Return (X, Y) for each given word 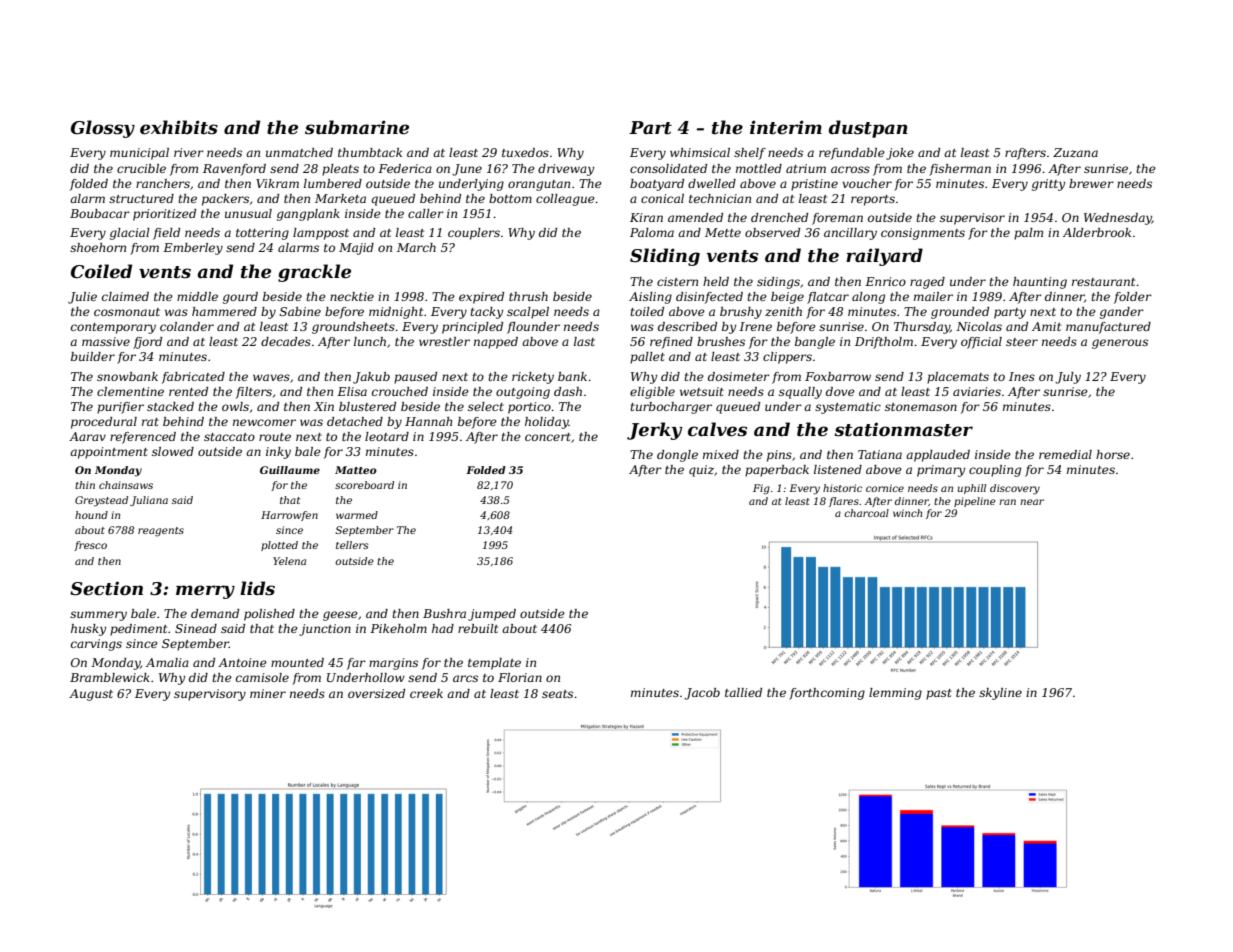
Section (106, 588)
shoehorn (98, 247)
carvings (96, 645)
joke (900, 154)
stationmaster (903, 429)
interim (786, 127)
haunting (1040, 283)
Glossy (103, 129)
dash (568, 391)
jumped (492, 615)
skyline (1000, 694)
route (275, 437)
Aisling (650, 298)
